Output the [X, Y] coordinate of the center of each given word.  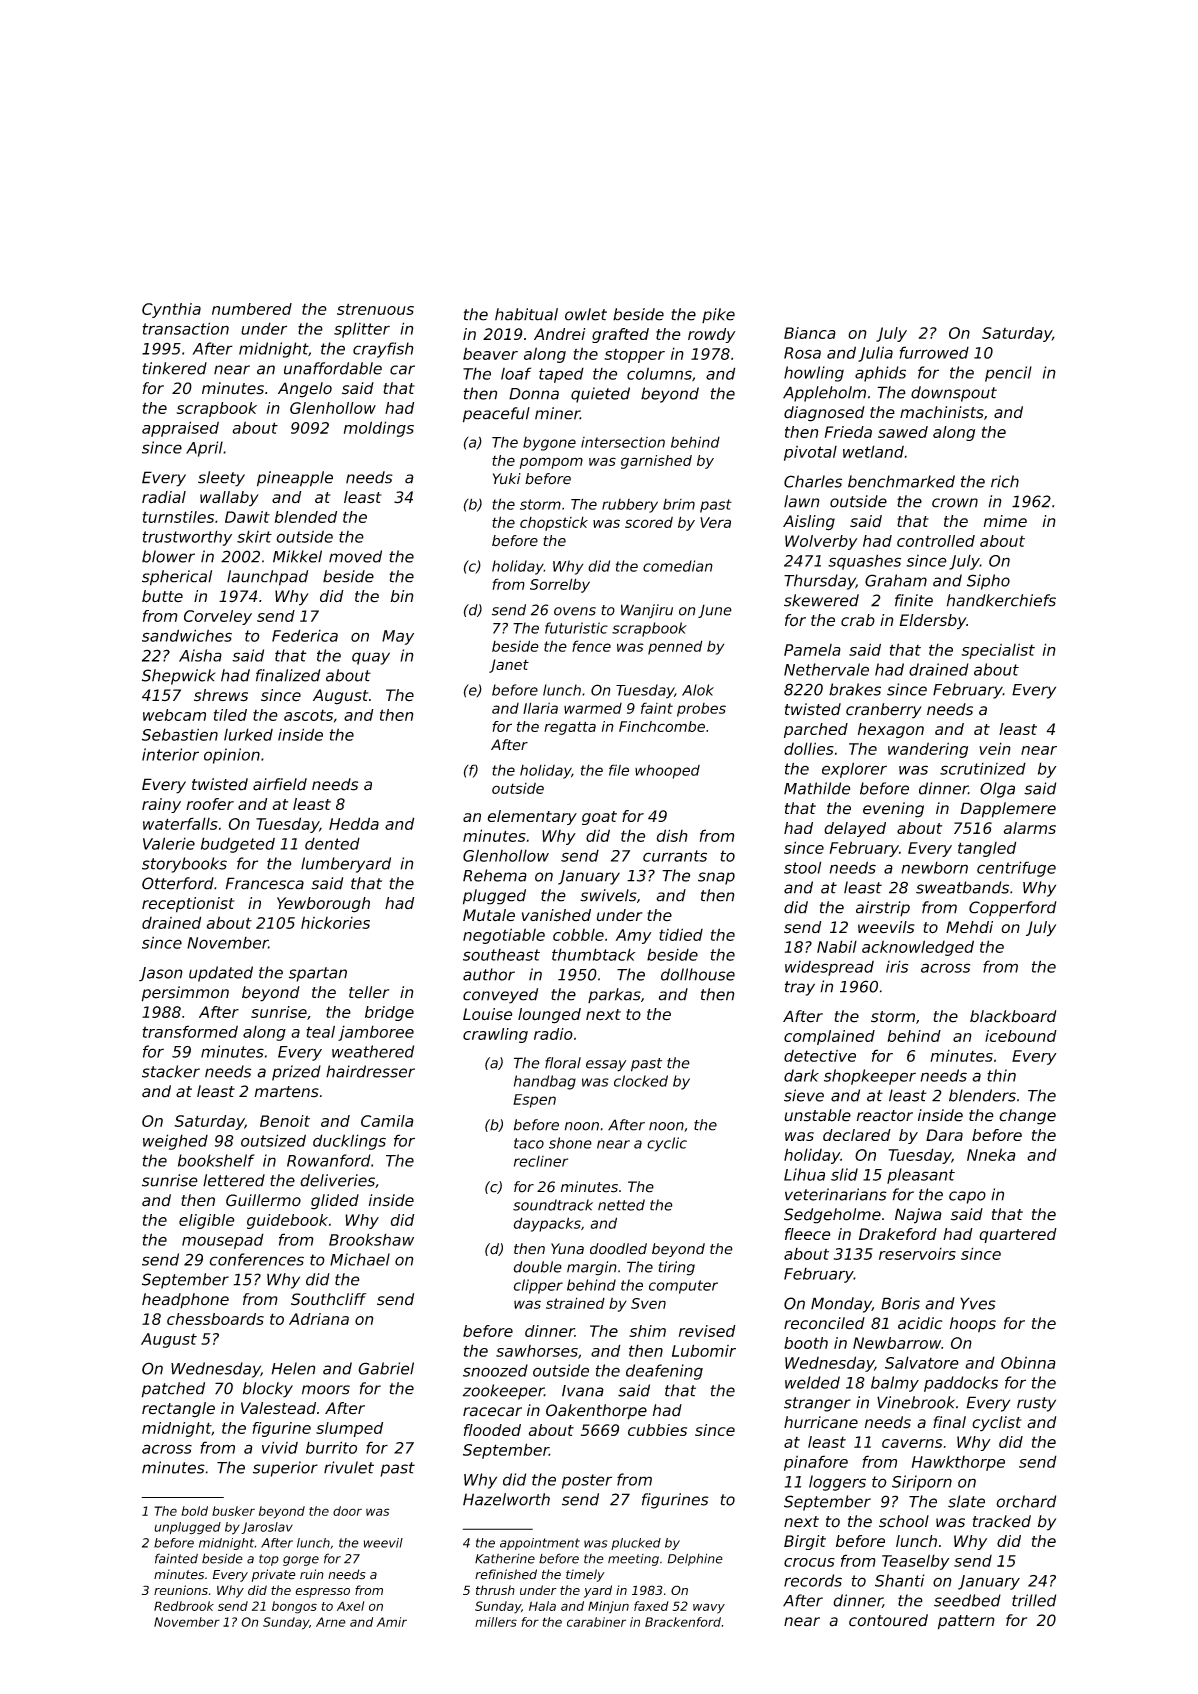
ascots [308, 715]
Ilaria [540, 708]
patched [173, 1390]
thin [1001, 1075]
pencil [1008, 374]
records [813, 1580]
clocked [641, 1081]
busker [233, 1511]
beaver [490, 353]
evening [893, 810]
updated [221, 974]
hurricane [821, 1422]
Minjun [608, 1607]
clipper [538, 1286]
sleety [221, 479]
